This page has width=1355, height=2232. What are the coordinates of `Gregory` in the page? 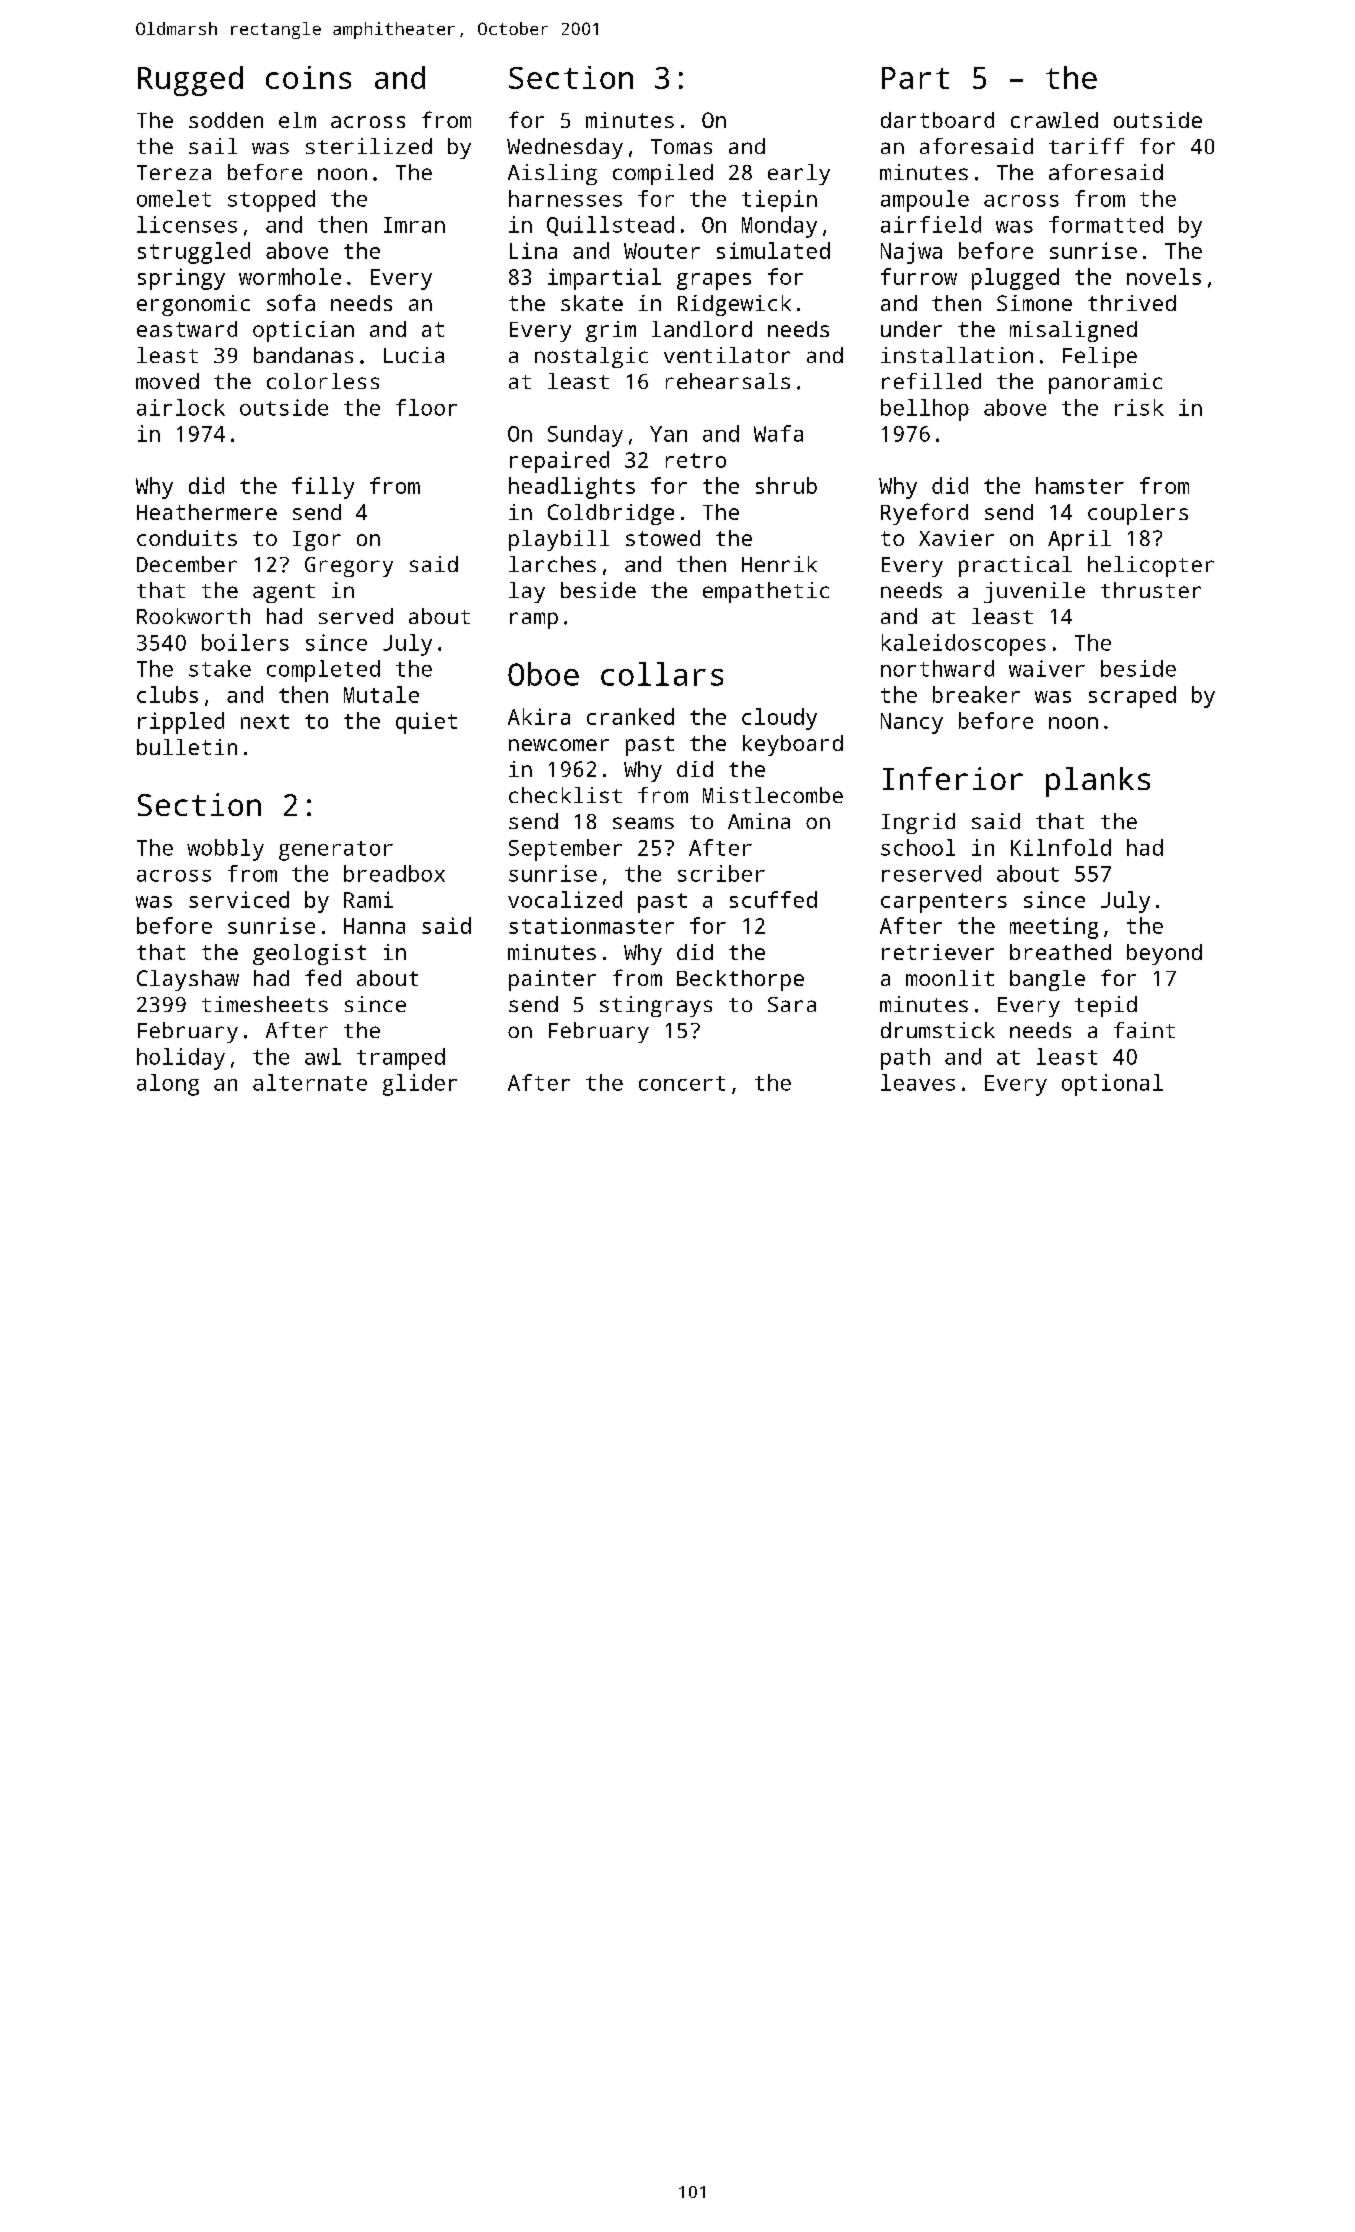 It's located at (349, 567).
